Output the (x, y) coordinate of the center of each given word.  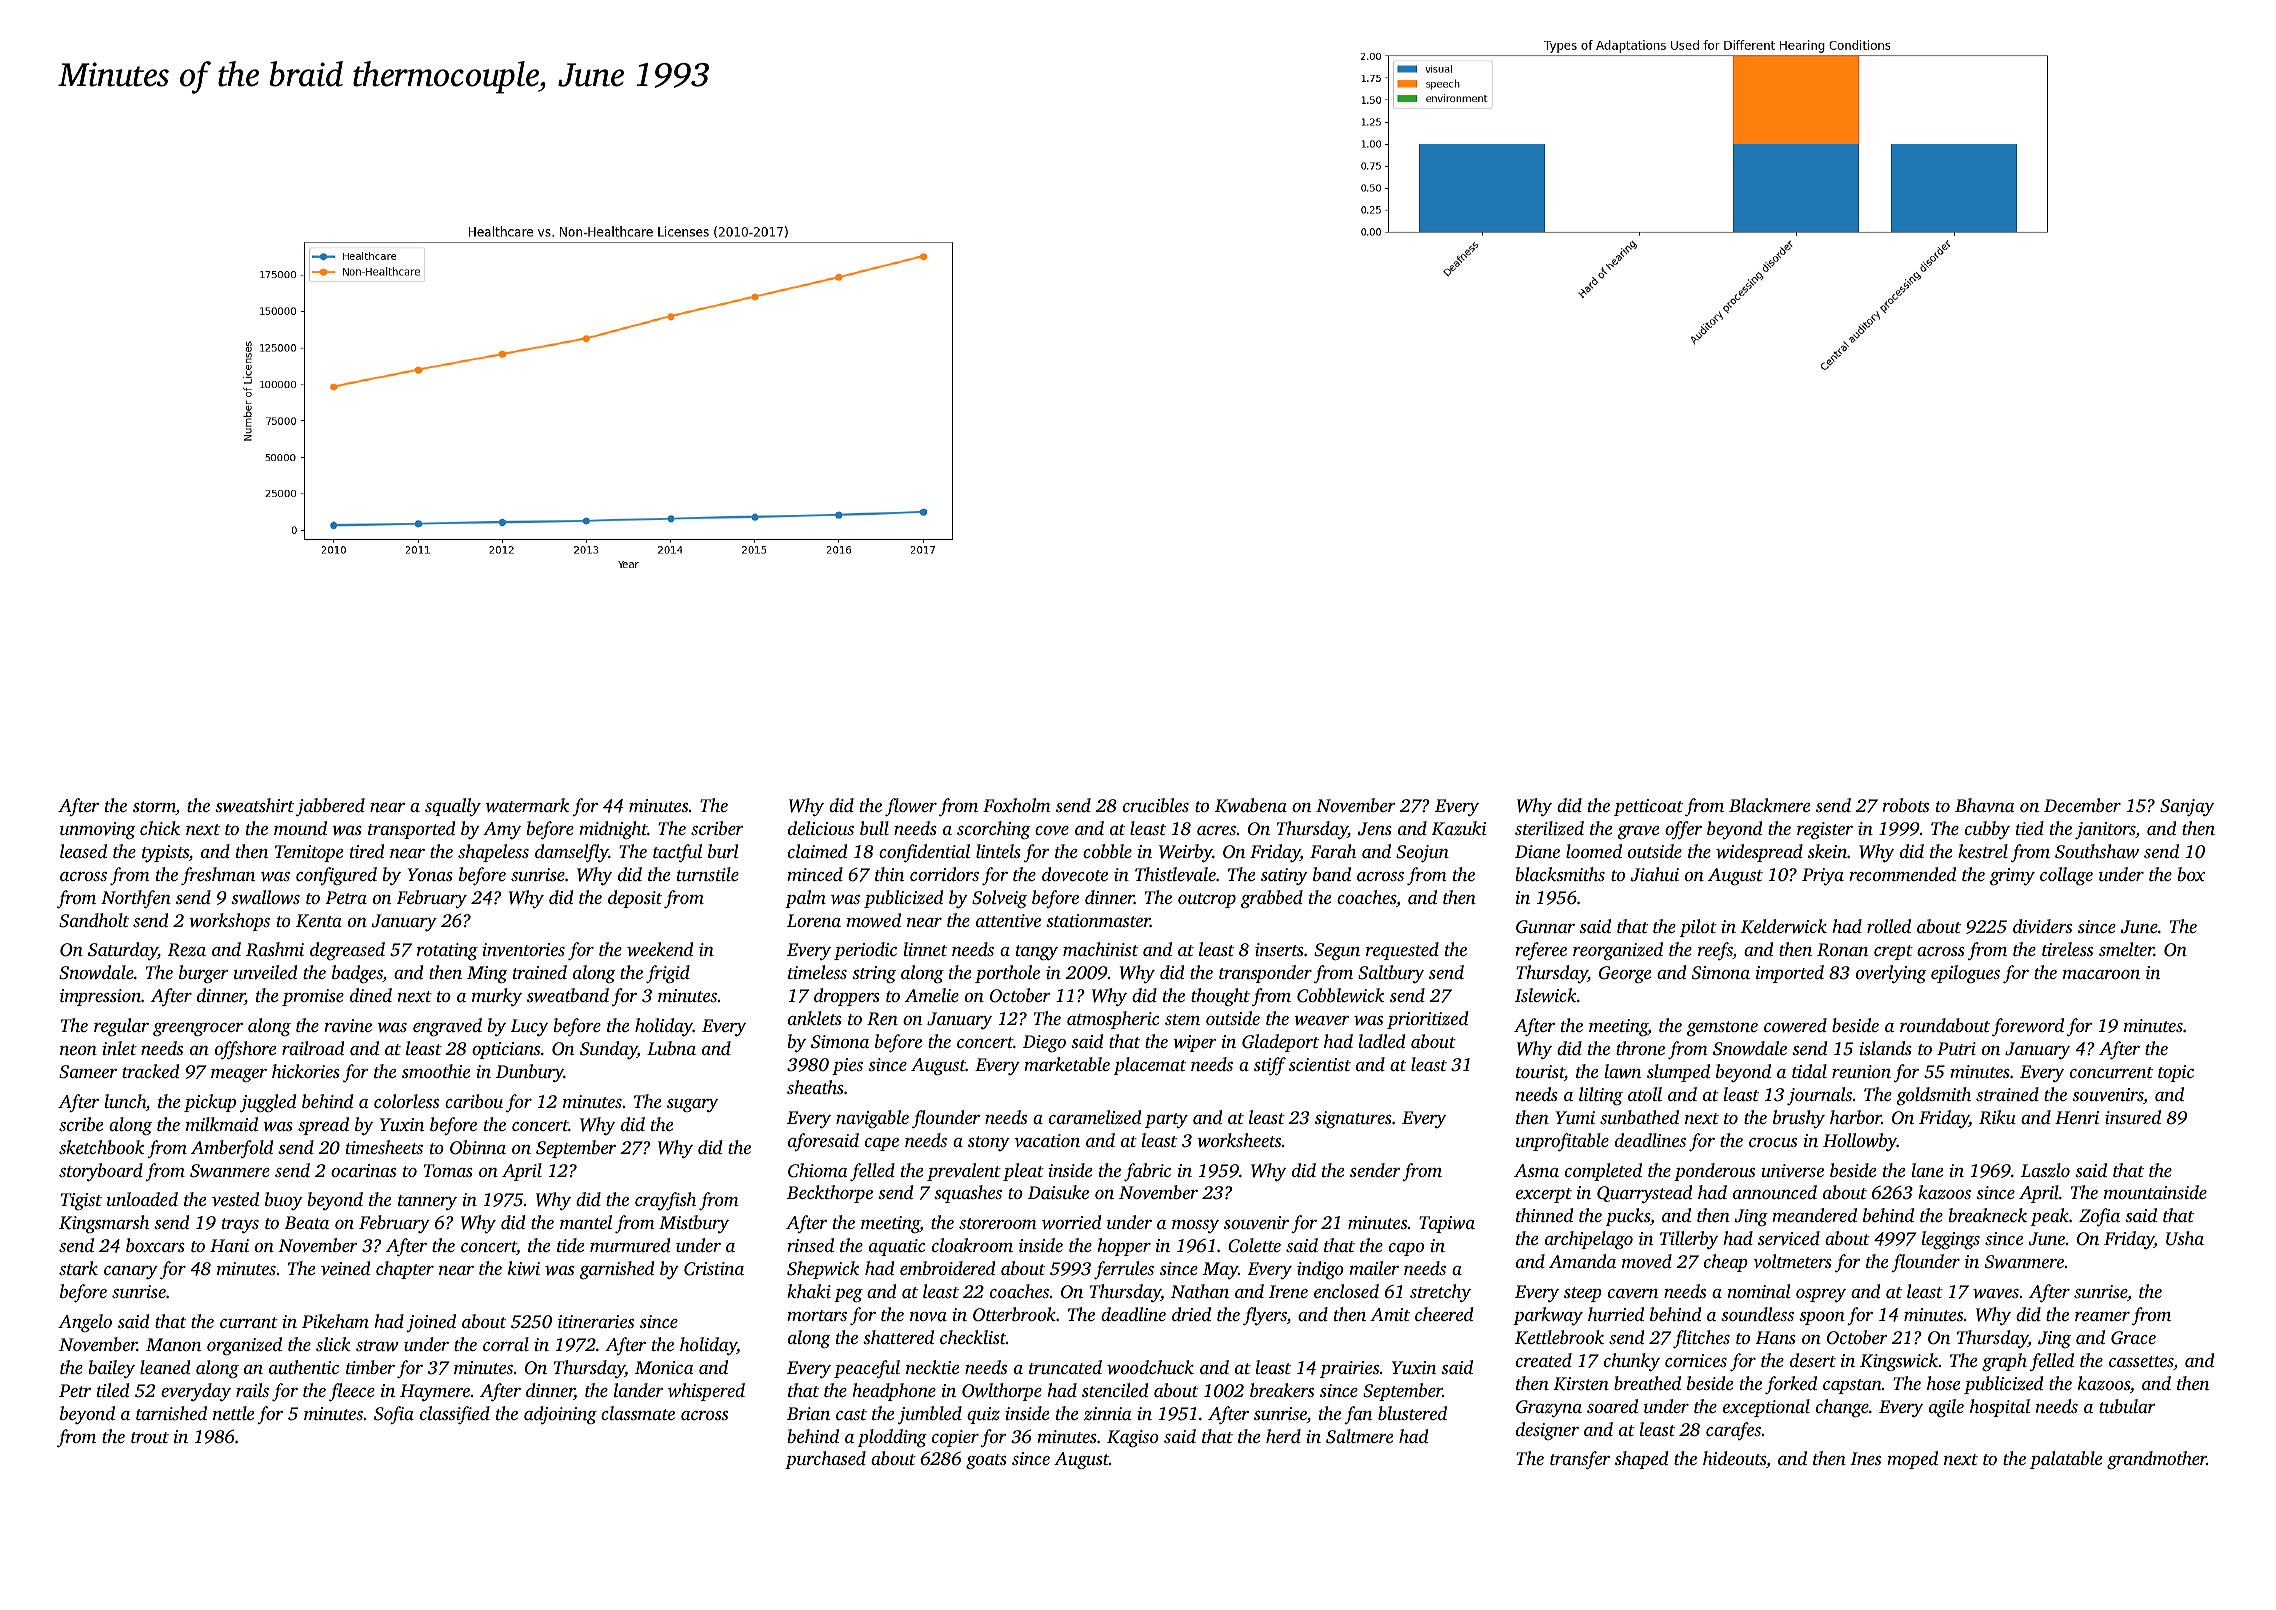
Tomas (448, 1170)
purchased (825, 1460)
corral (506, 1344)
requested (1402, 951)
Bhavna (1984, 805)
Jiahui (1654, 874)
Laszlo (2045, 1170)
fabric (1147, 1172)
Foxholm (1016, 805)
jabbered (330, 807)
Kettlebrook (1559, 1337)
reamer (2102, 1316)
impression (100, 997)
